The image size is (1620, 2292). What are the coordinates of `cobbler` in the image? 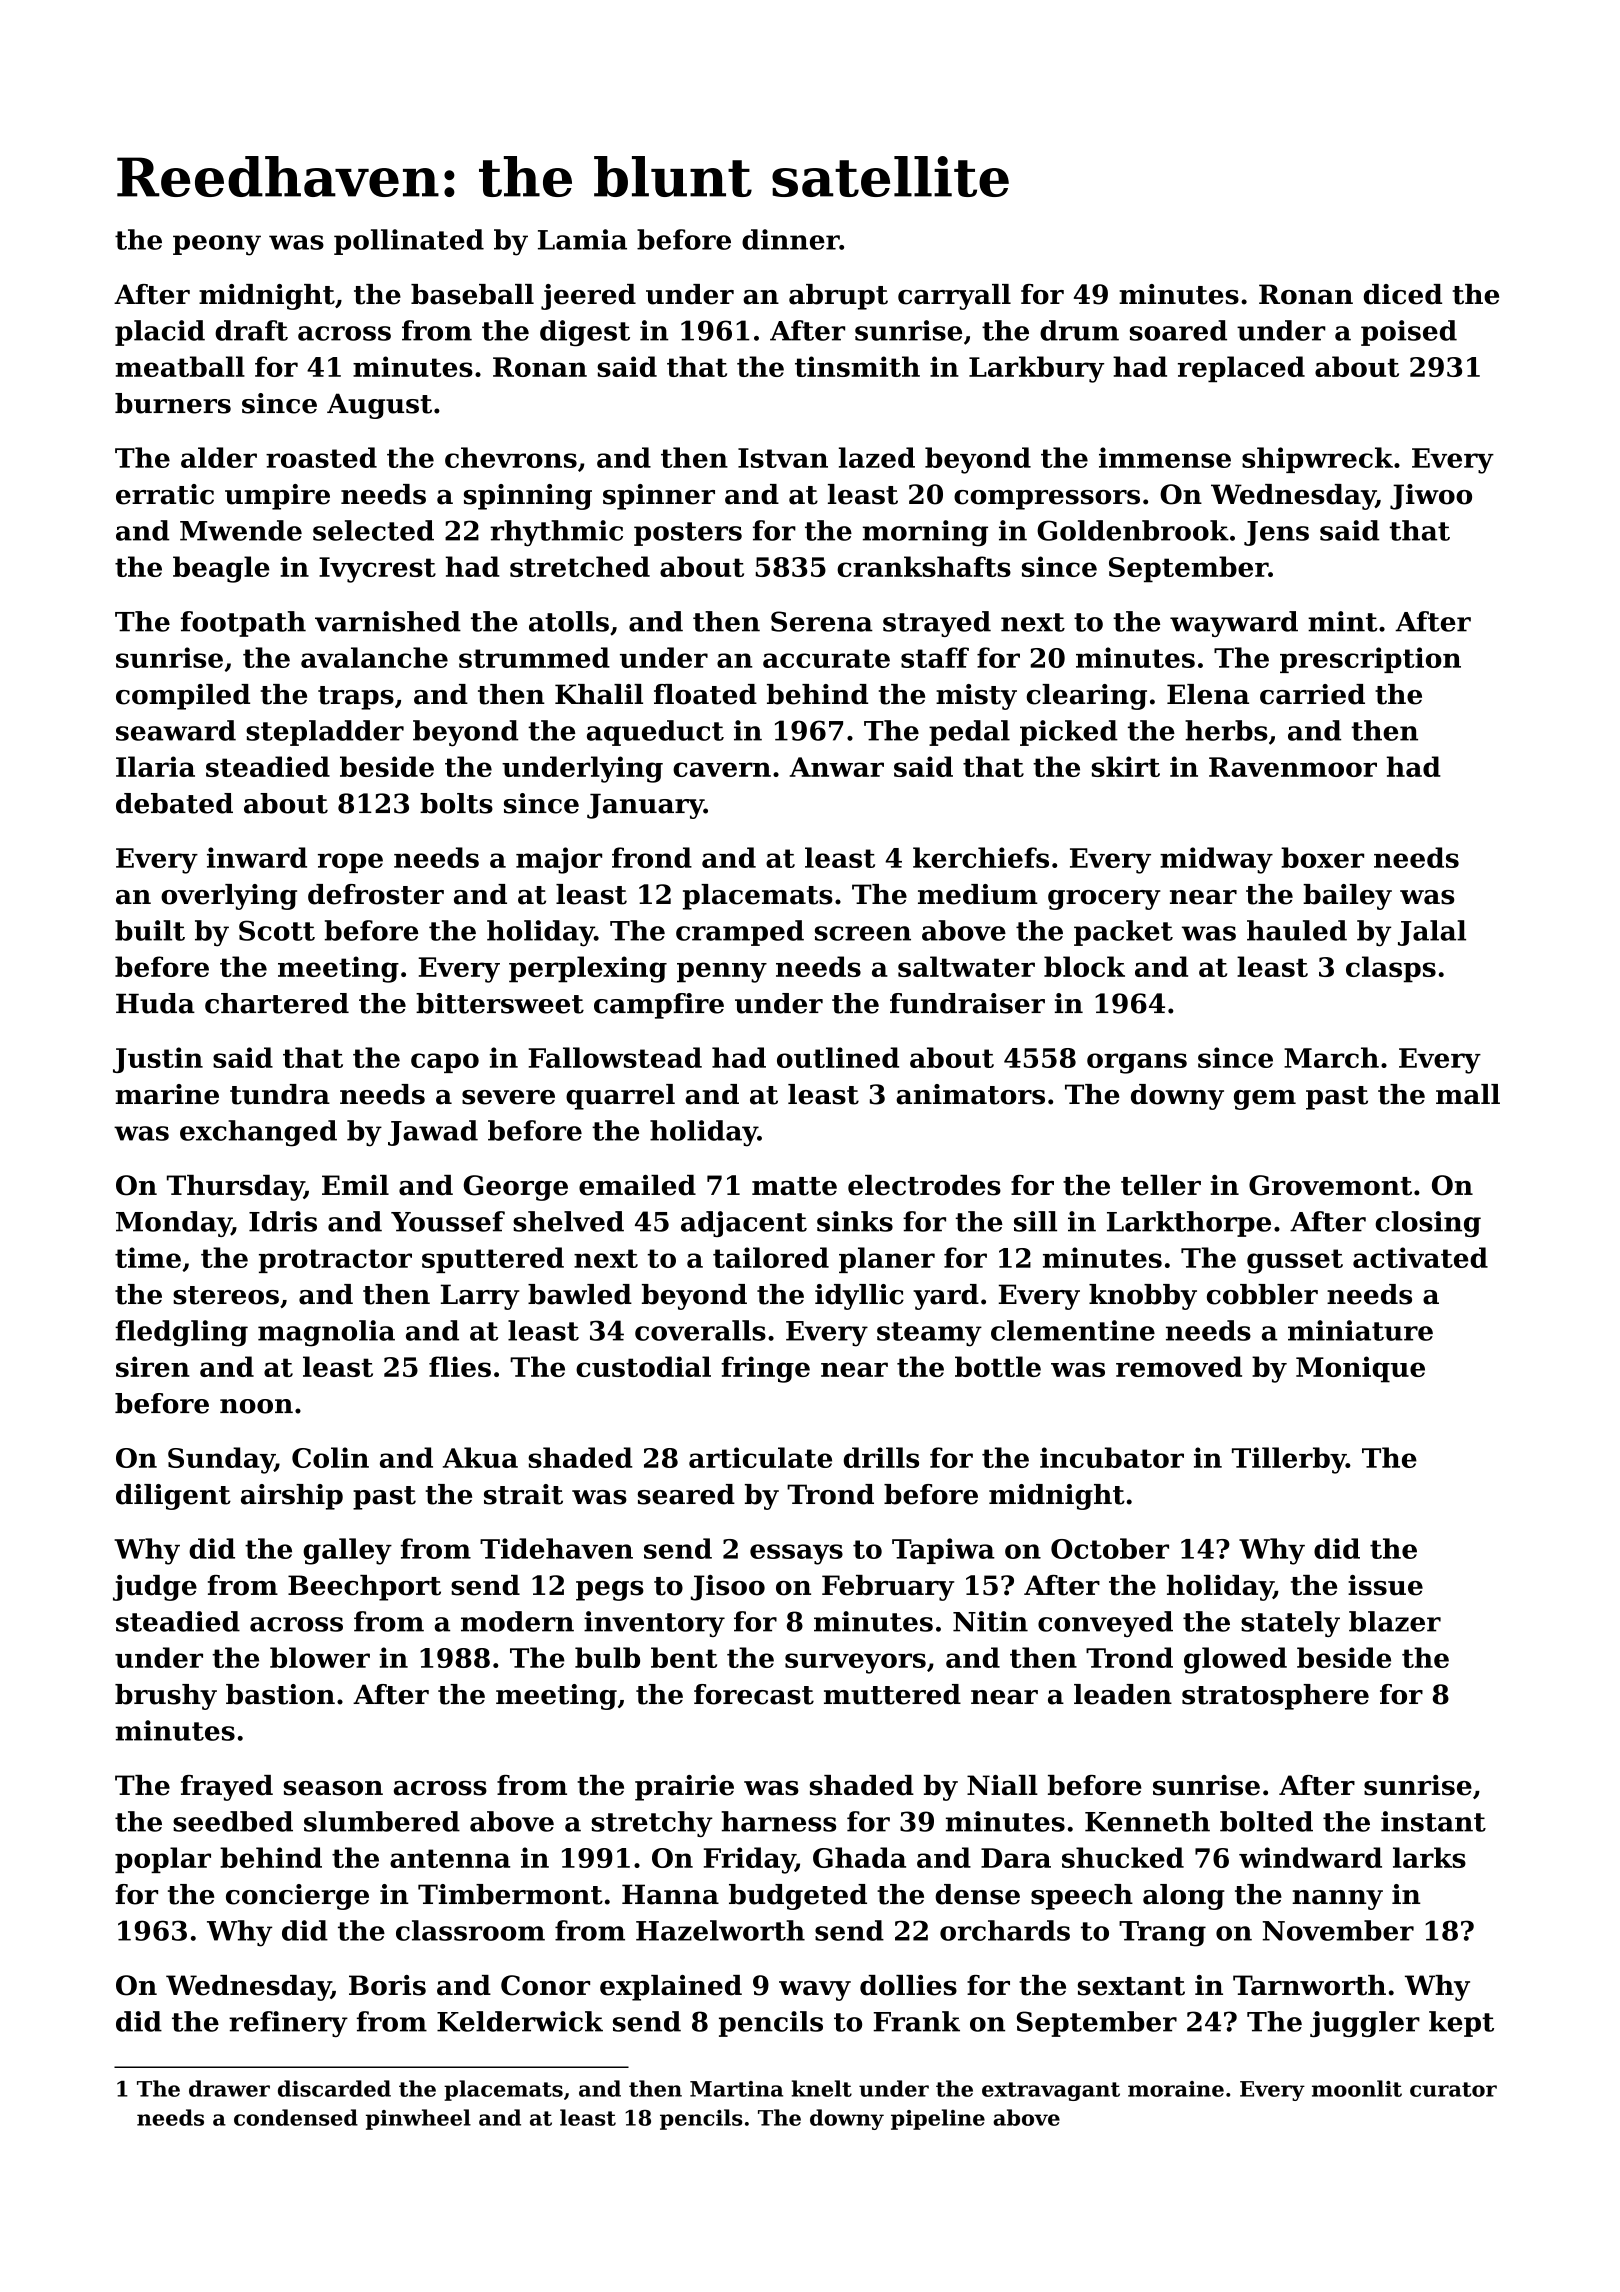 It's located at (1262, 1294).
